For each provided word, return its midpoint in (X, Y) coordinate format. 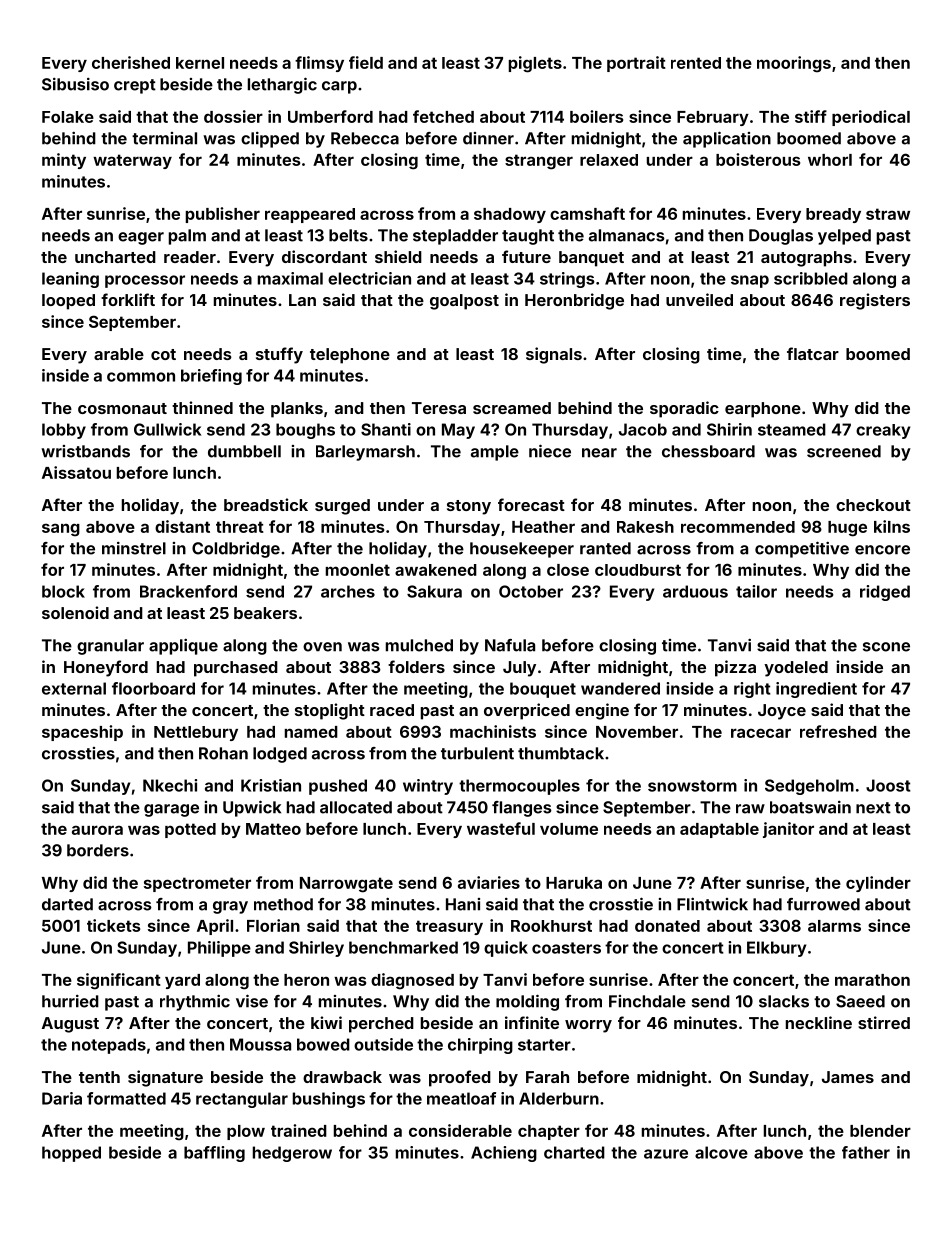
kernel (200, 63)
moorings (794, 64)
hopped (71, 1154)
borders (98, 850)
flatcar (813, 353)
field (366, 62)
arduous (695, 591)
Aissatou (76, 472)
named (311, 732)
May (458, 431)
